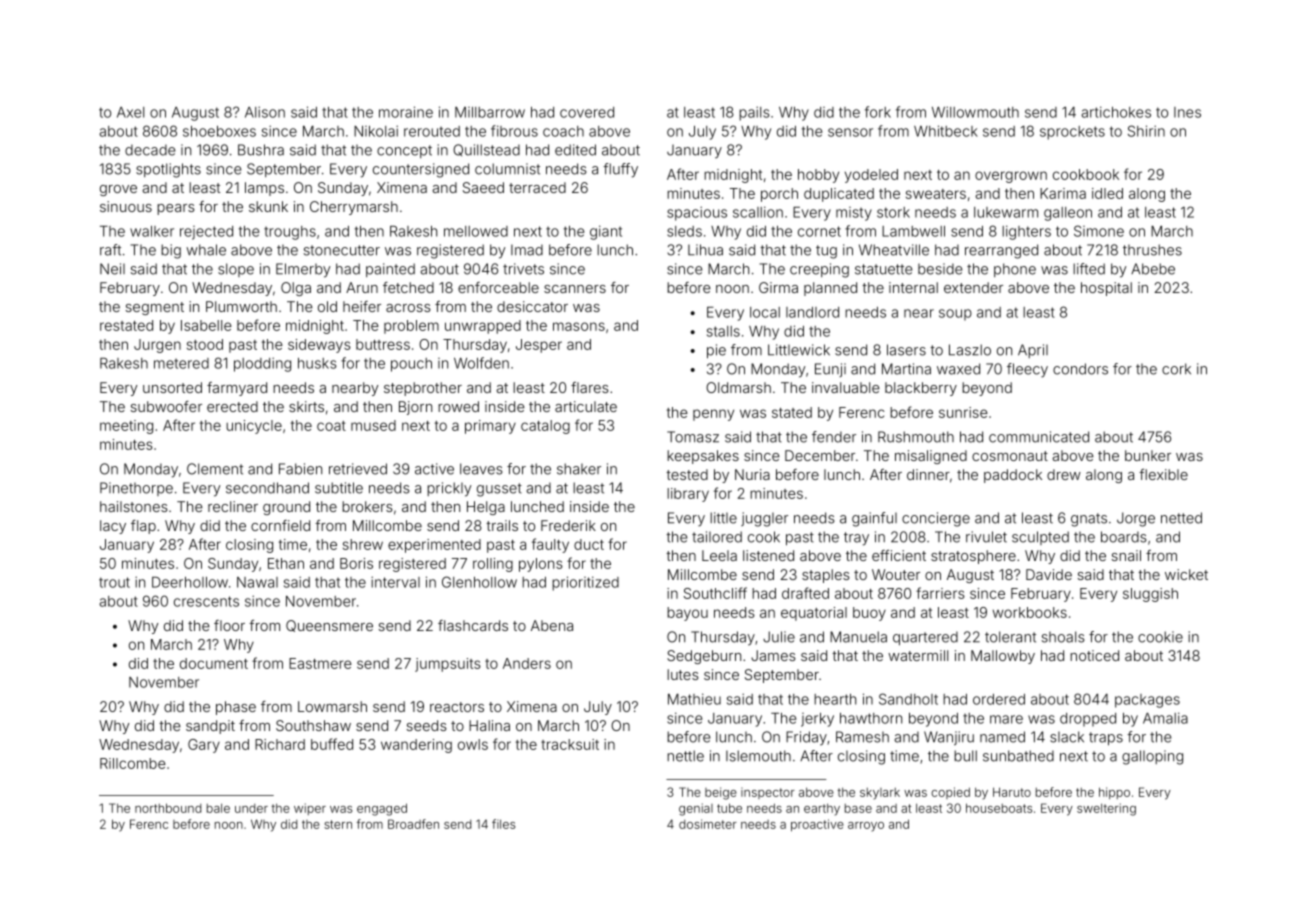 The image size is (1308, 924). What do you see at coordinates (541, 565) in the page?
I see `pylons` at bounding box center [541, 565].
